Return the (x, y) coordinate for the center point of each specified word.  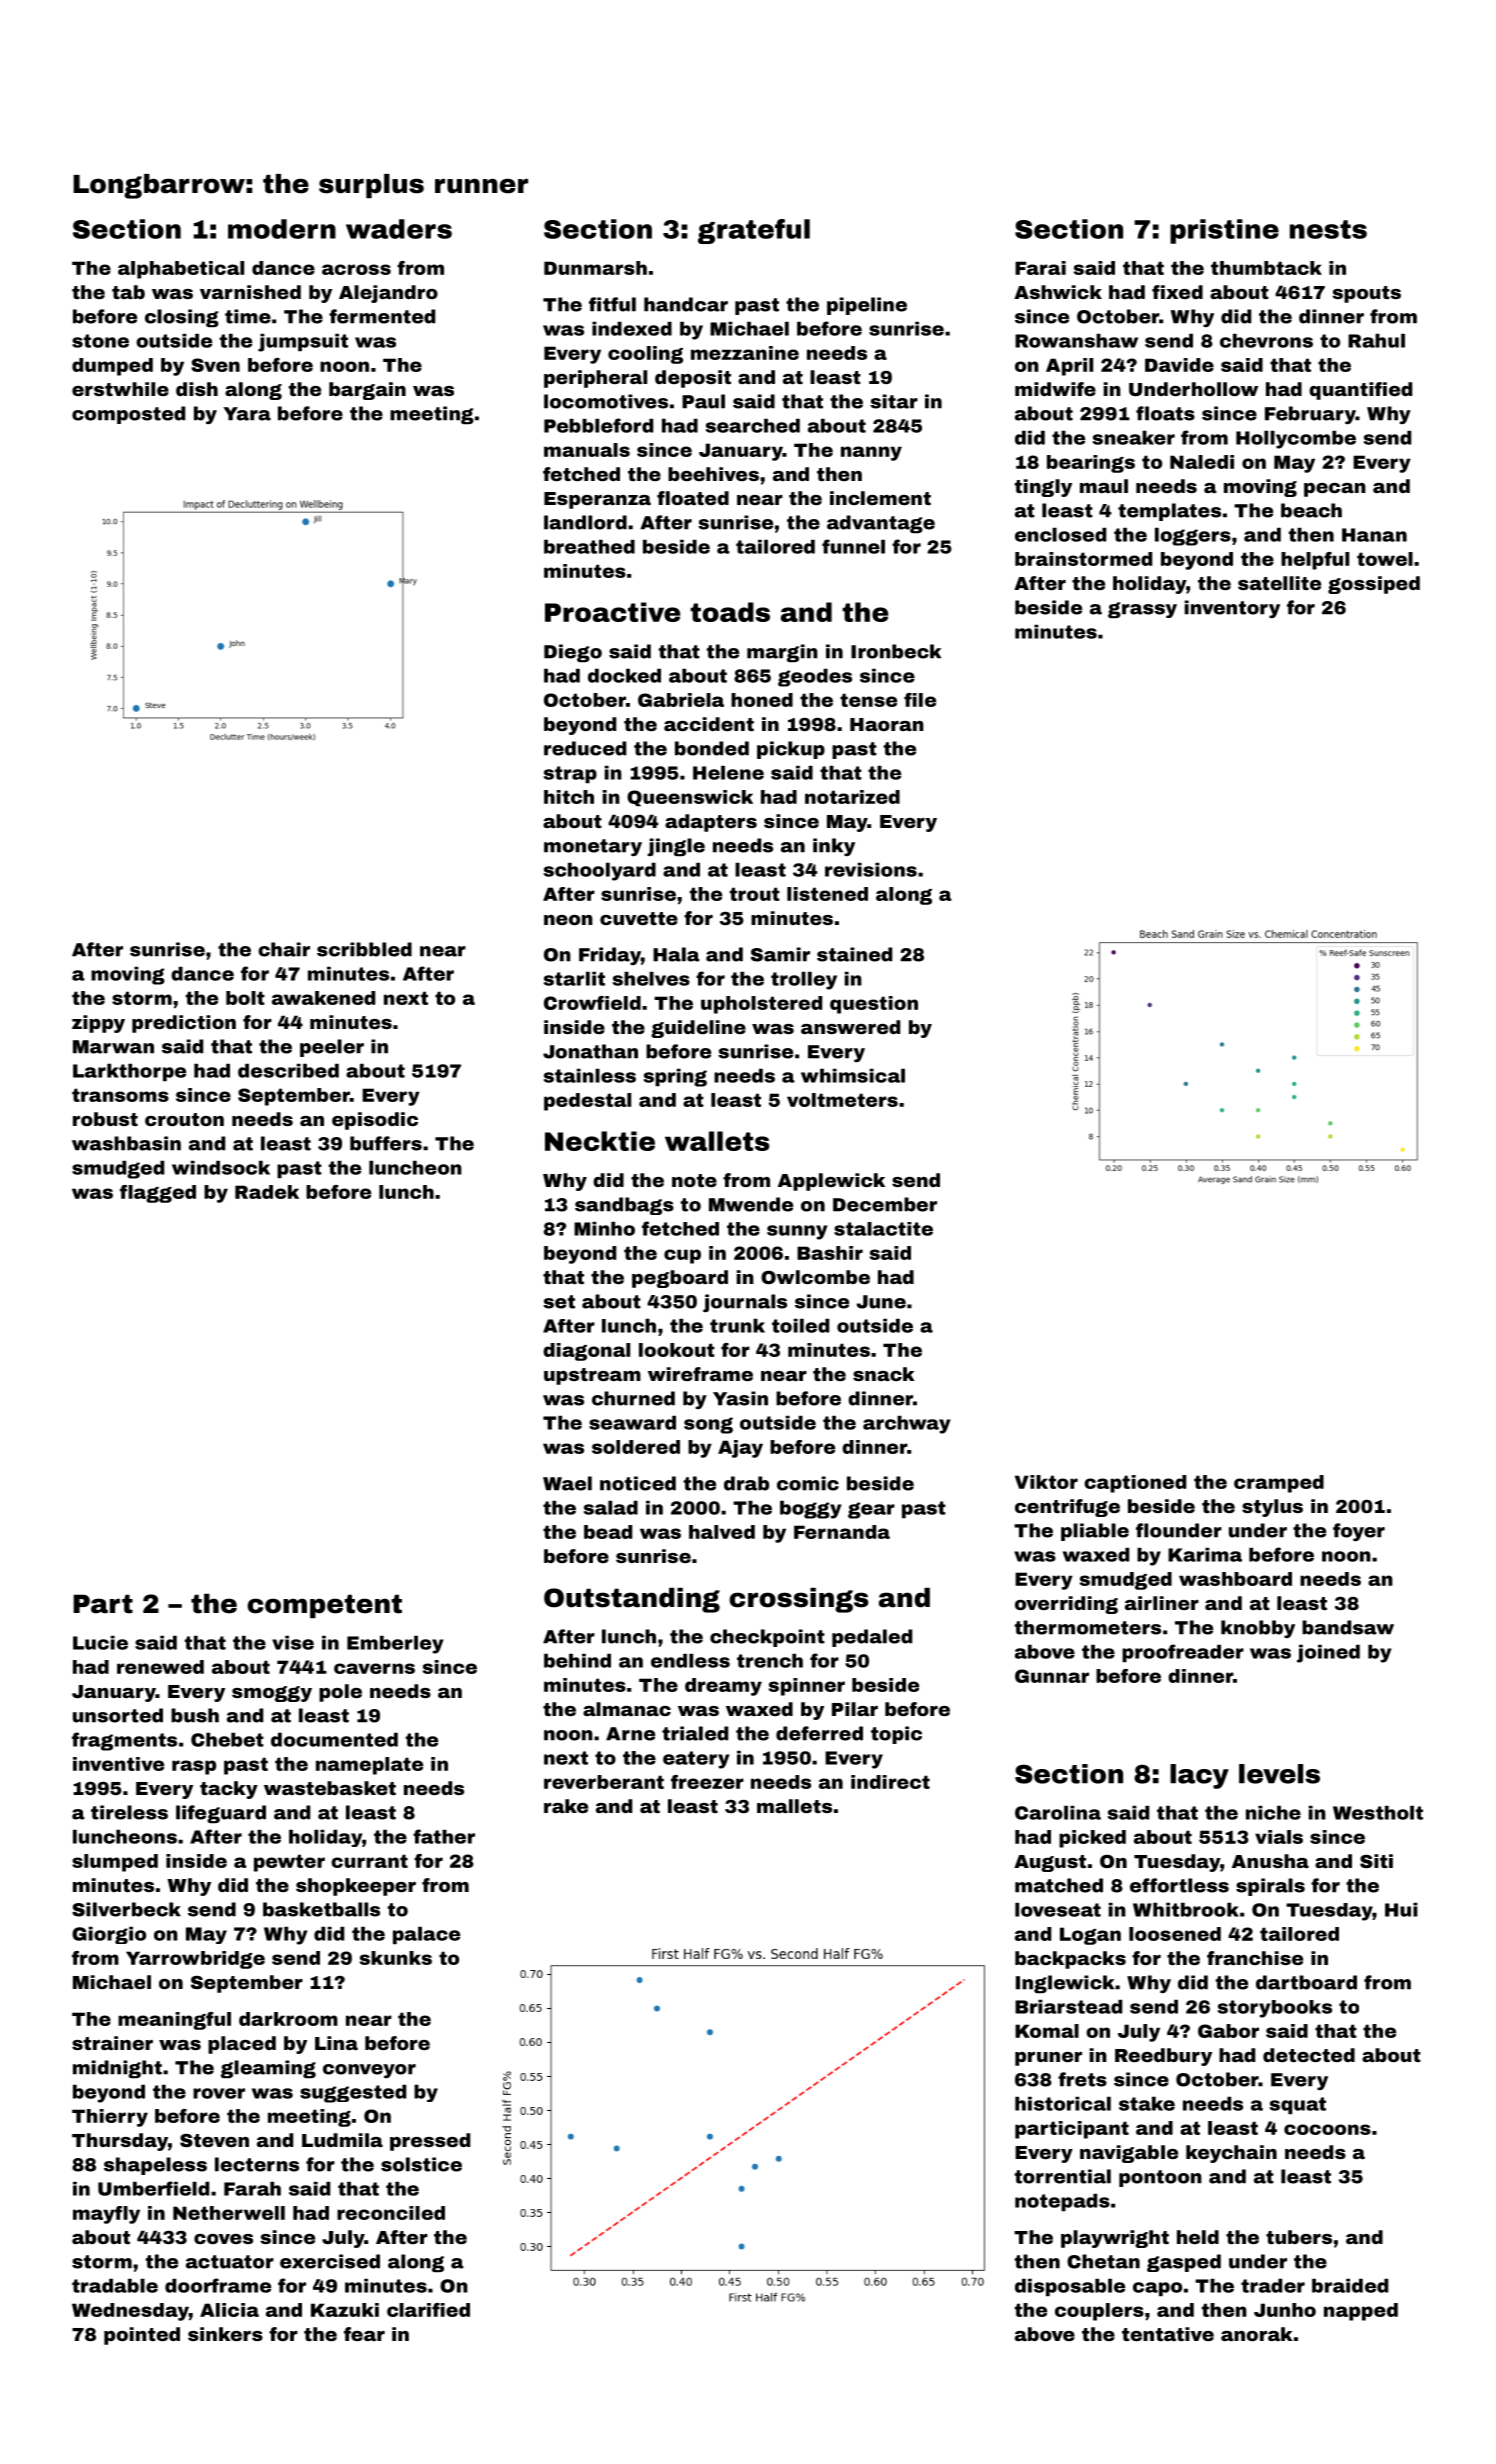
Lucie (100, 1643)
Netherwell (229, 2213)
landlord (585, 522)
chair (284, 949)
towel (1385, 559)
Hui (1401, 1910)
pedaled (872, 1638)
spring (675, 1078)
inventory (1232, 609)
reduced (585, 748)
